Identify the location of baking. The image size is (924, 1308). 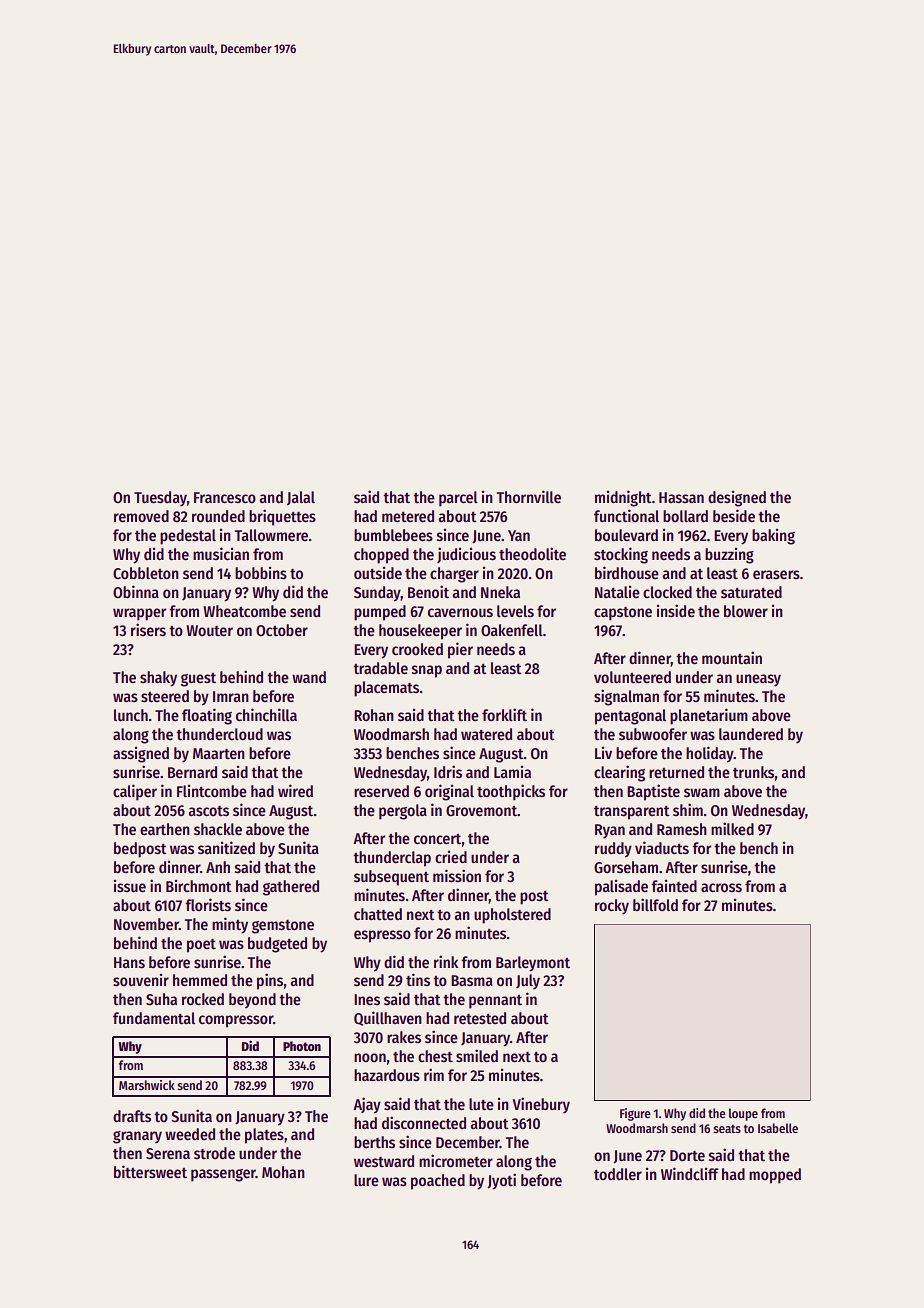
(773, 537).
